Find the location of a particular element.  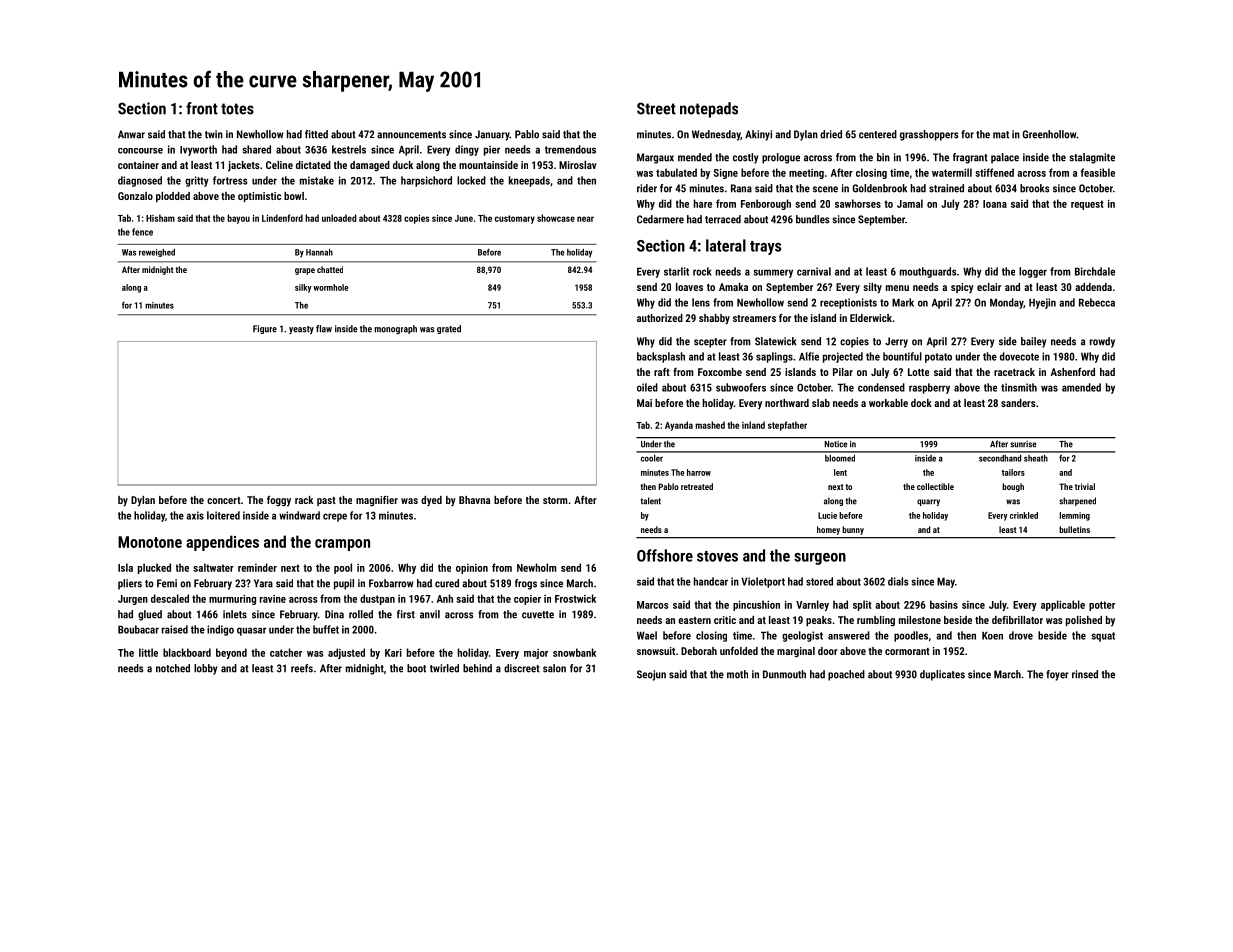

poached is located at coordinates (846, 675).
